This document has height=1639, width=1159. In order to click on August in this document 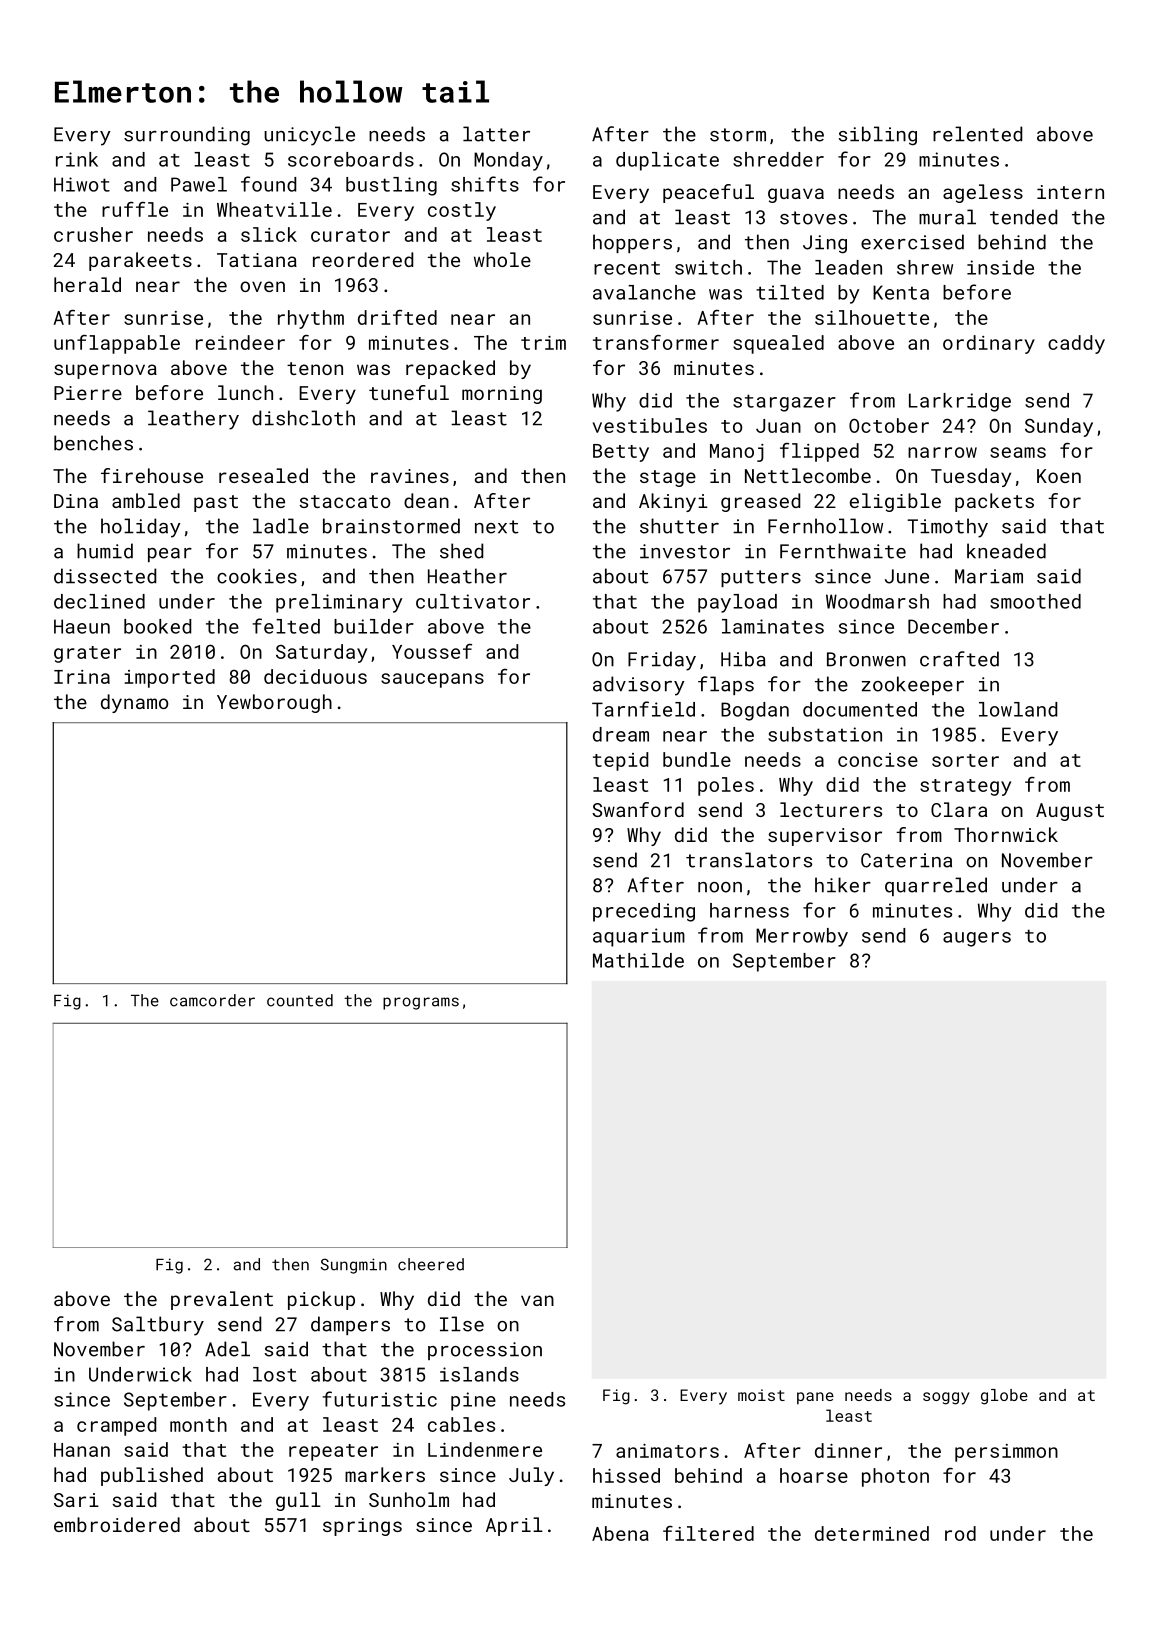, I will do `click(1070, 812)`.
